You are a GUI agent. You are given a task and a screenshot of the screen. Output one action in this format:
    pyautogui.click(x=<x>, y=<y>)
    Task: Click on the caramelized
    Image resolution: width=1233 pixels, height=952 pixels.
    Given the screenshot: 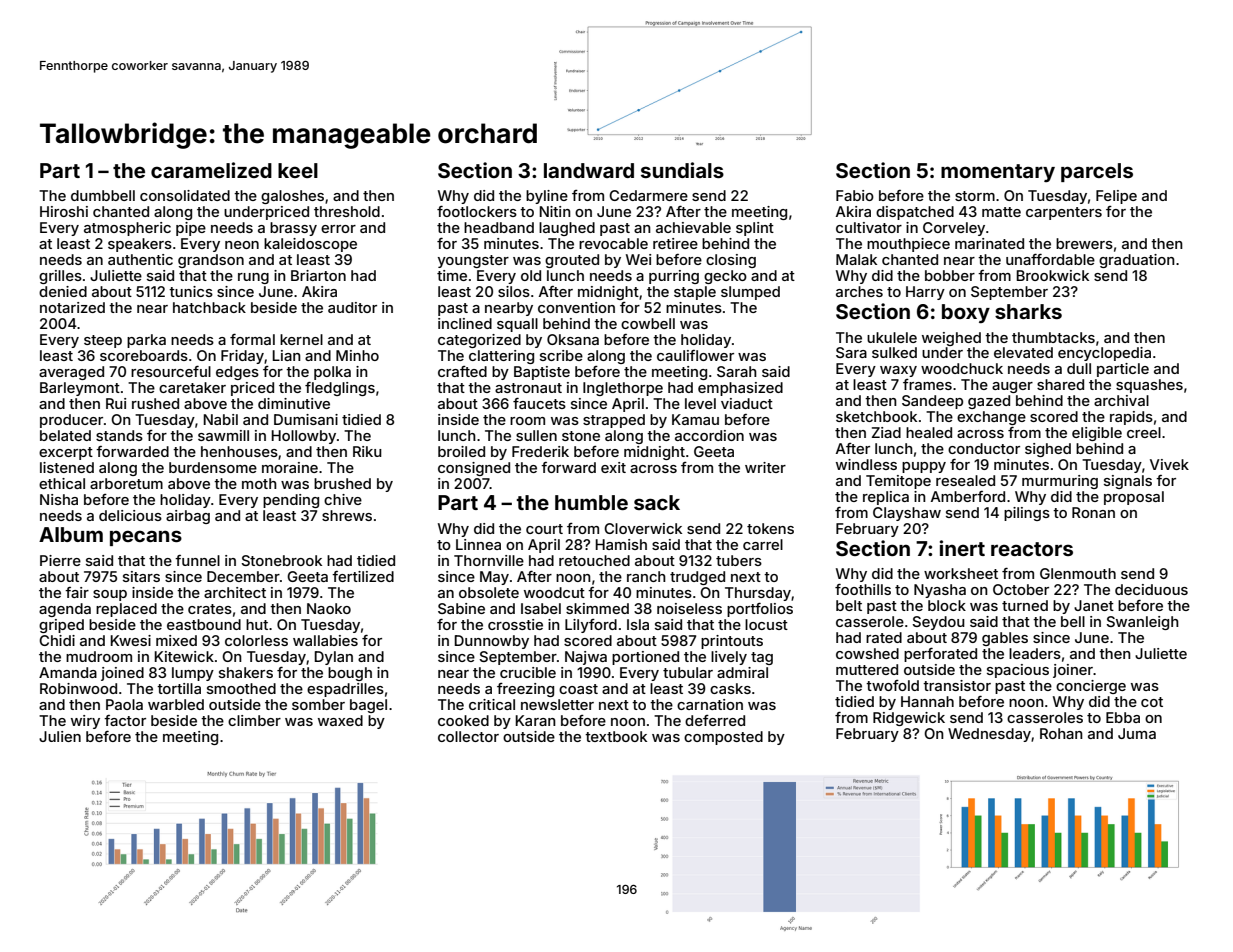 What is the action you would take?
    pyautogui.click(x=211, y=170)
